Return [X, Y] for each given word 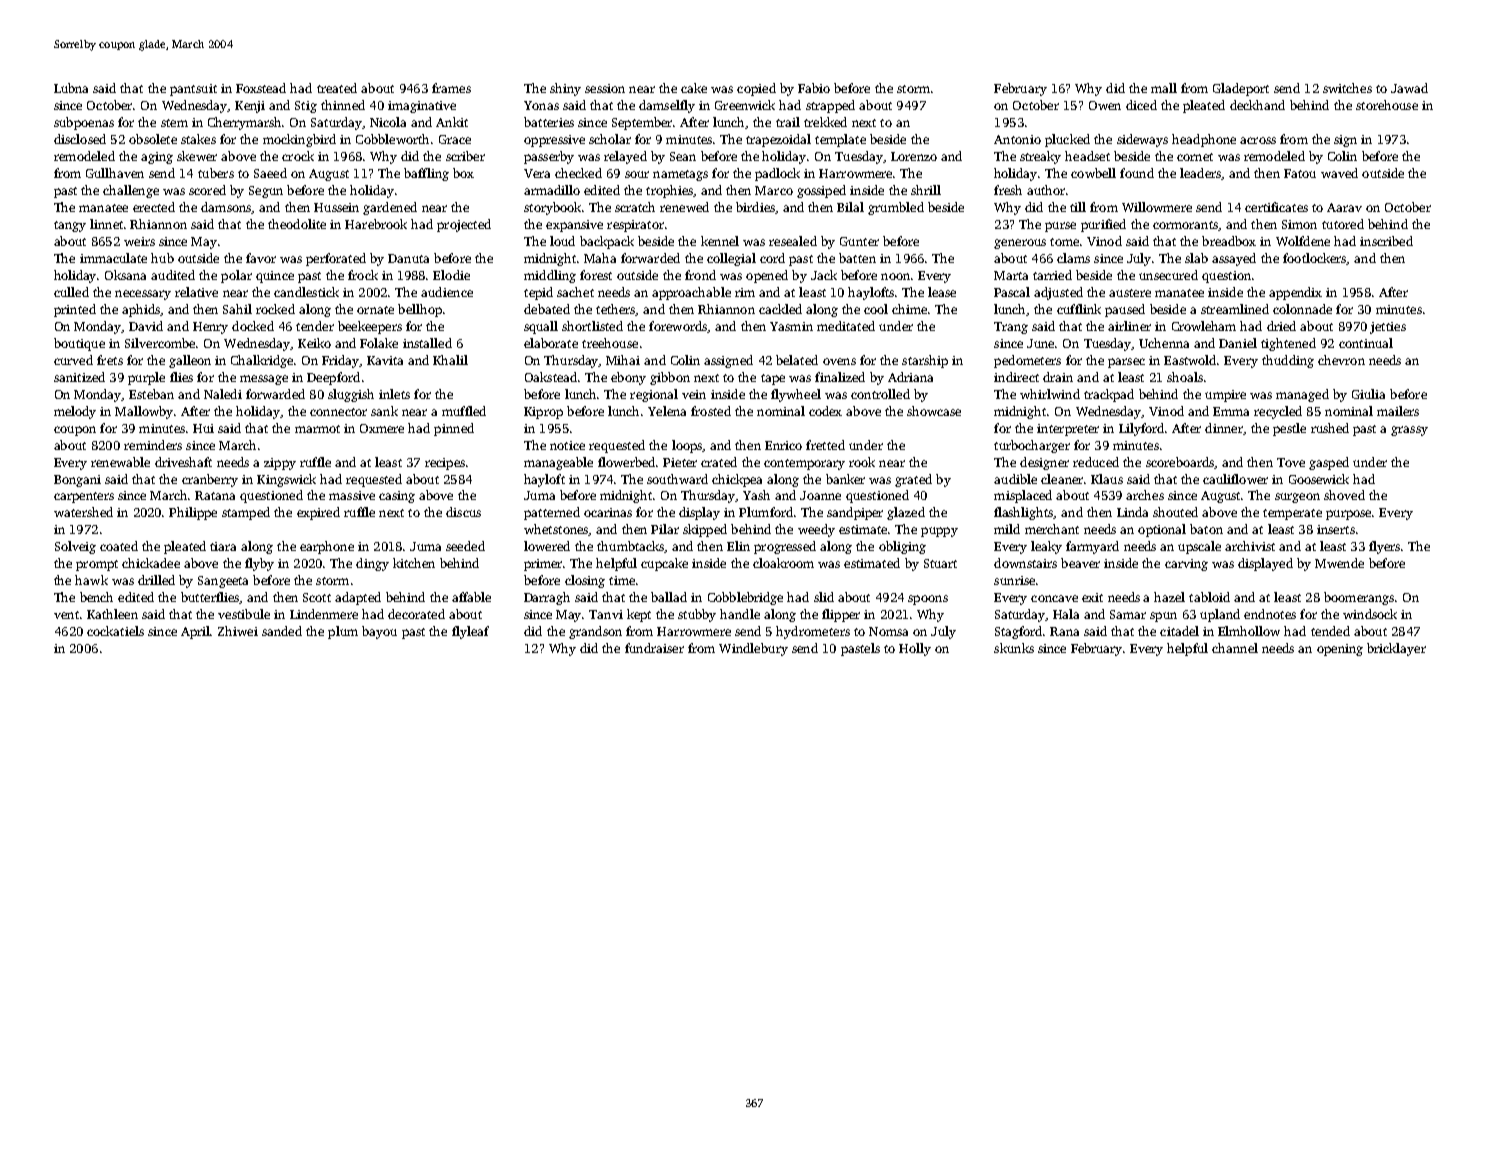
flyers [1384, 547]
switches [1347, 88]
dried [1281, 326]
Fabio [814, 88]
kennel [720, 241]
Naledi [223, 394]
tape [773, 379]
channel [1235, 648]
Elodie [451, 275]
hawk [91, 580]
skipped [705, 530]
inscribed [1386, 241]
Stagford [1019, 632]
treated [337, 88]
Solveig [75, 547]
